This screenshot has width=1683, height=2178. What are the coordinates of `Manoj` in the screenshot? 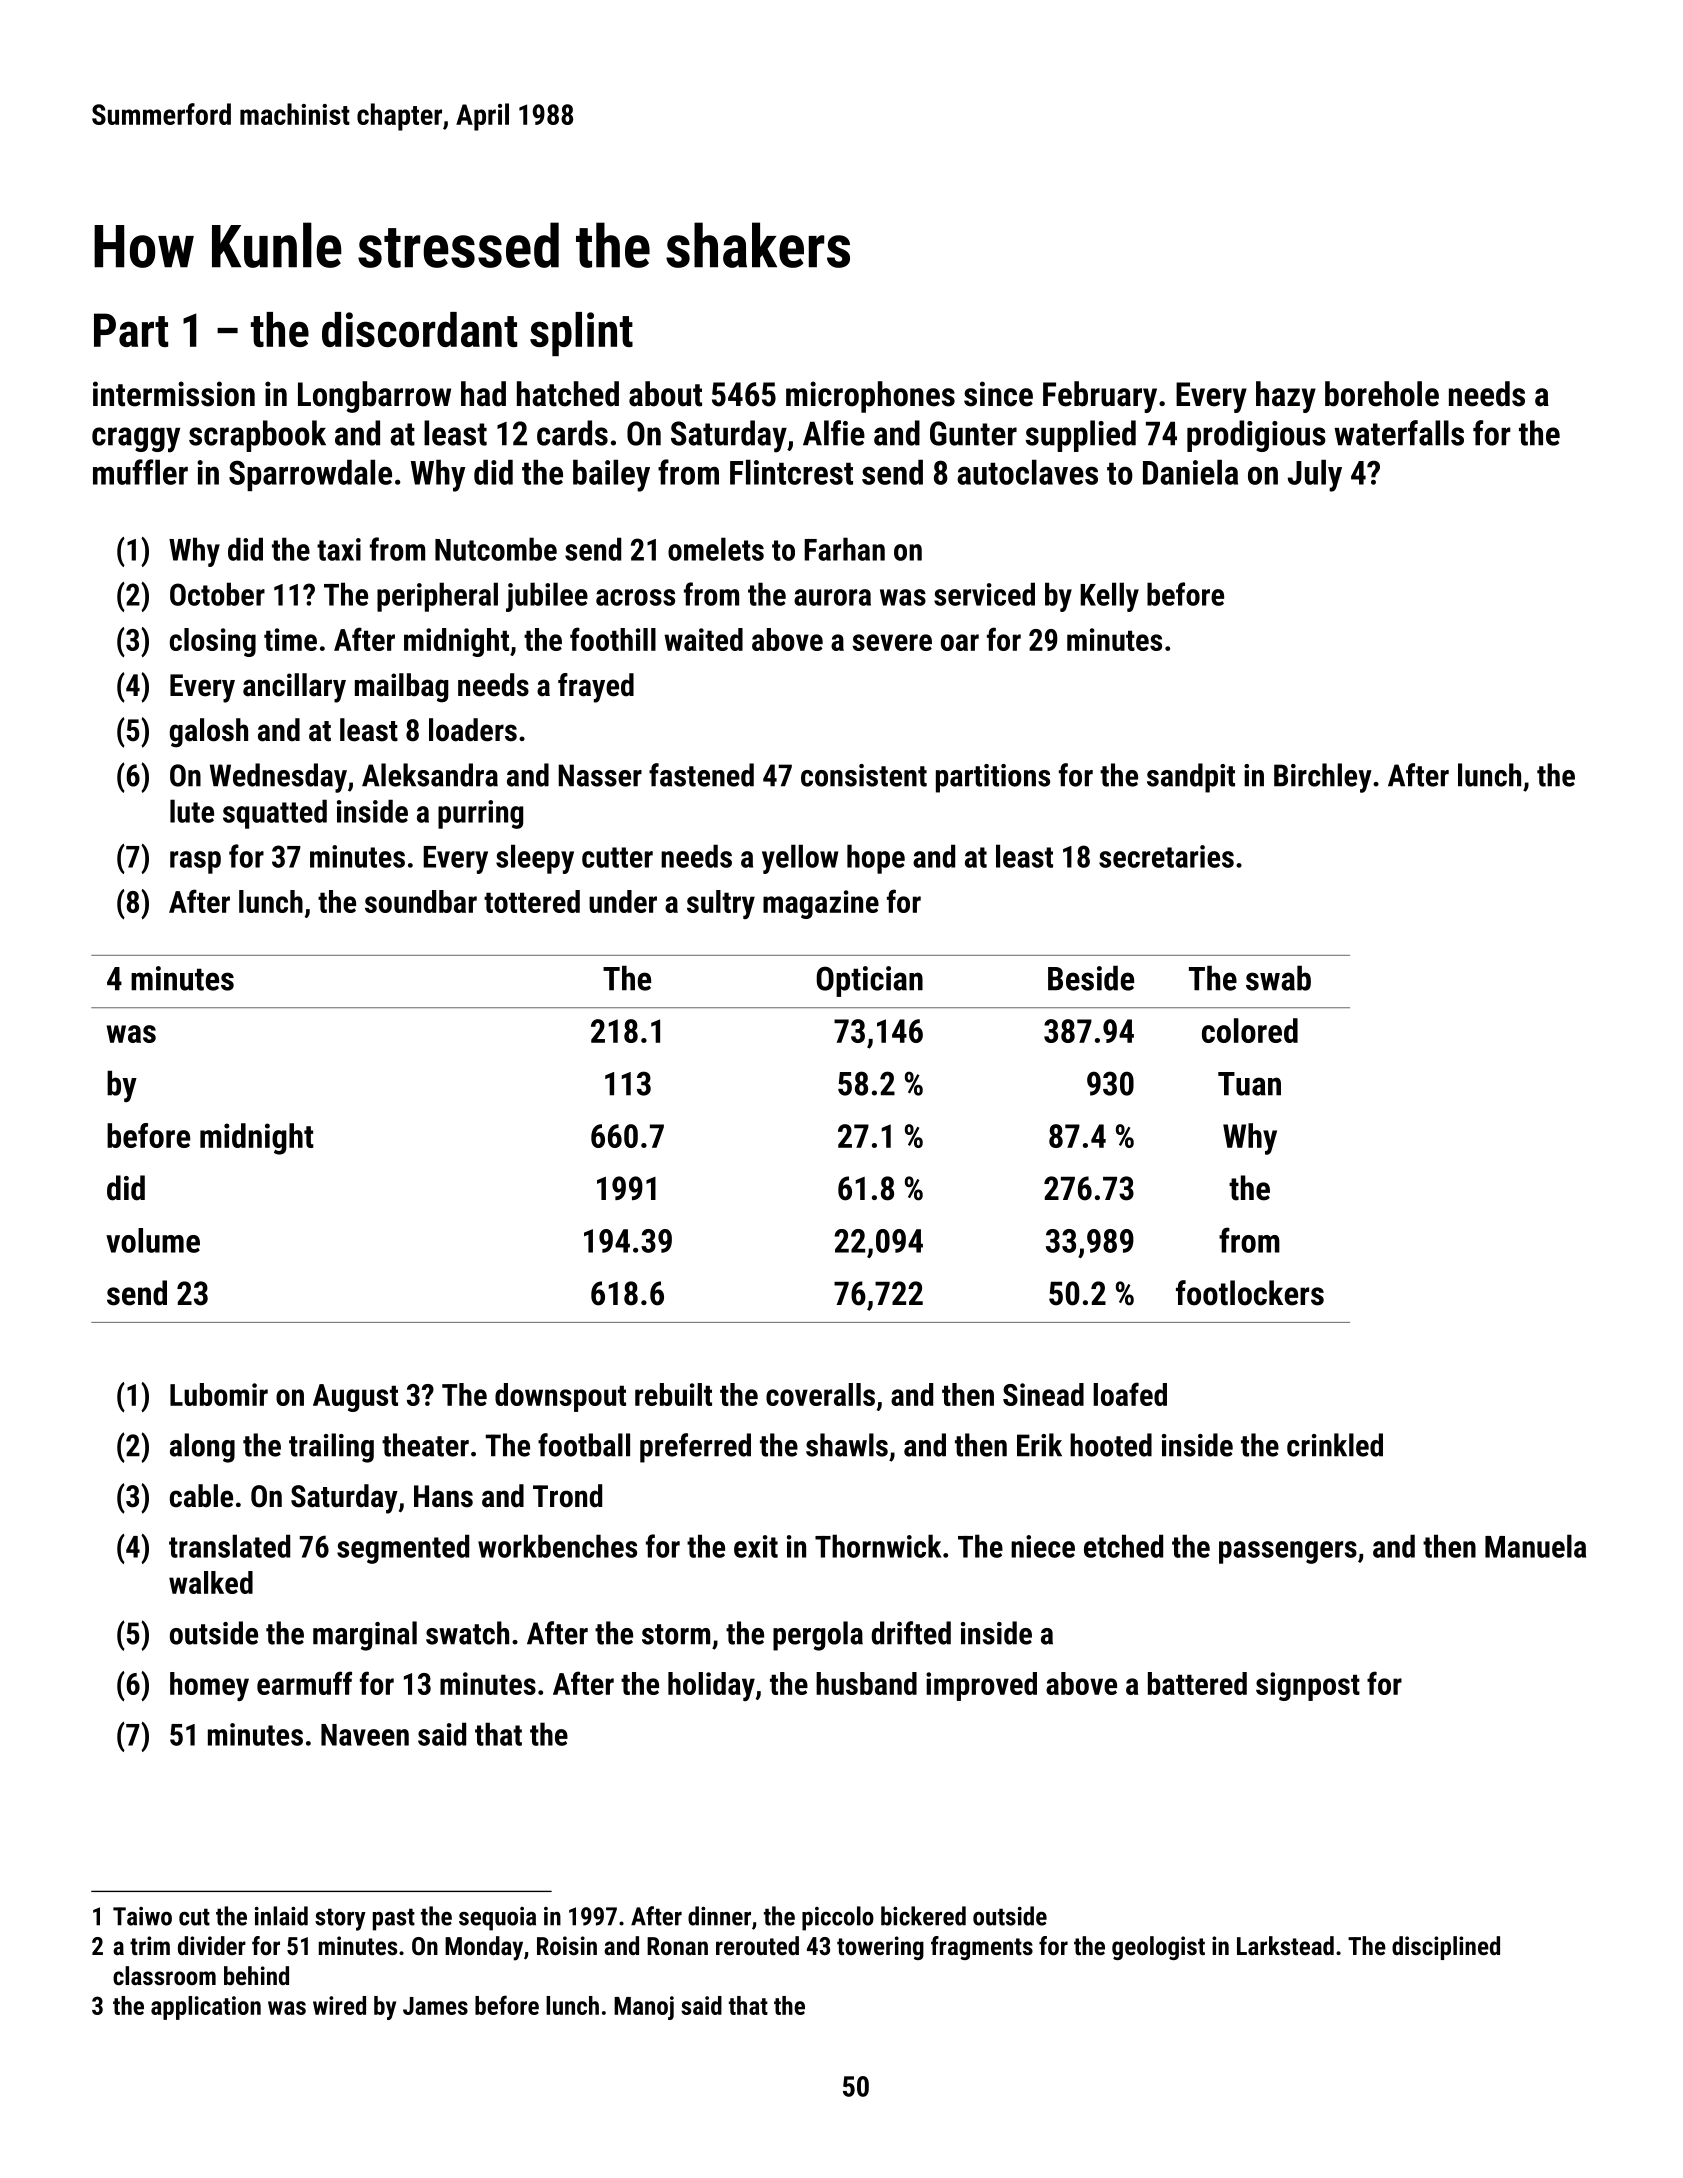 It's located at (644, 2008).
